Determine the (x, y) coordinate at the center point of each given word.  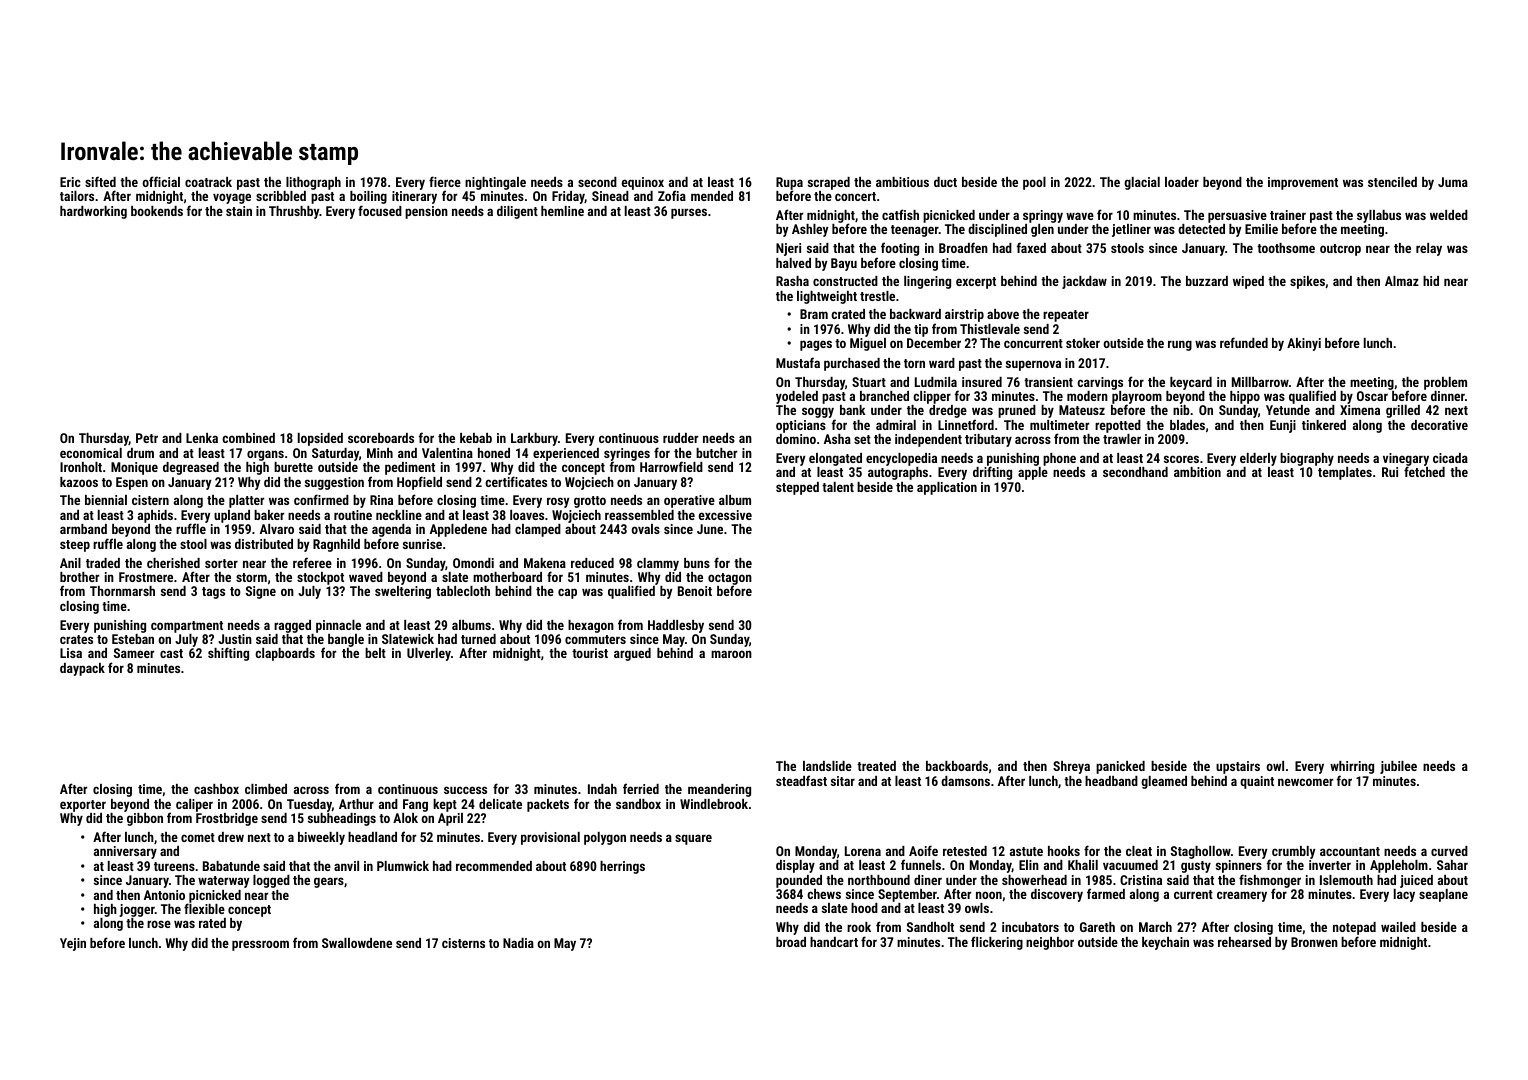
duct (945, 182)
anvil (346, 866)
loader (1182, 182)
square (693, 839)
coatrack (208, 182)
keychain (1165, 943)
